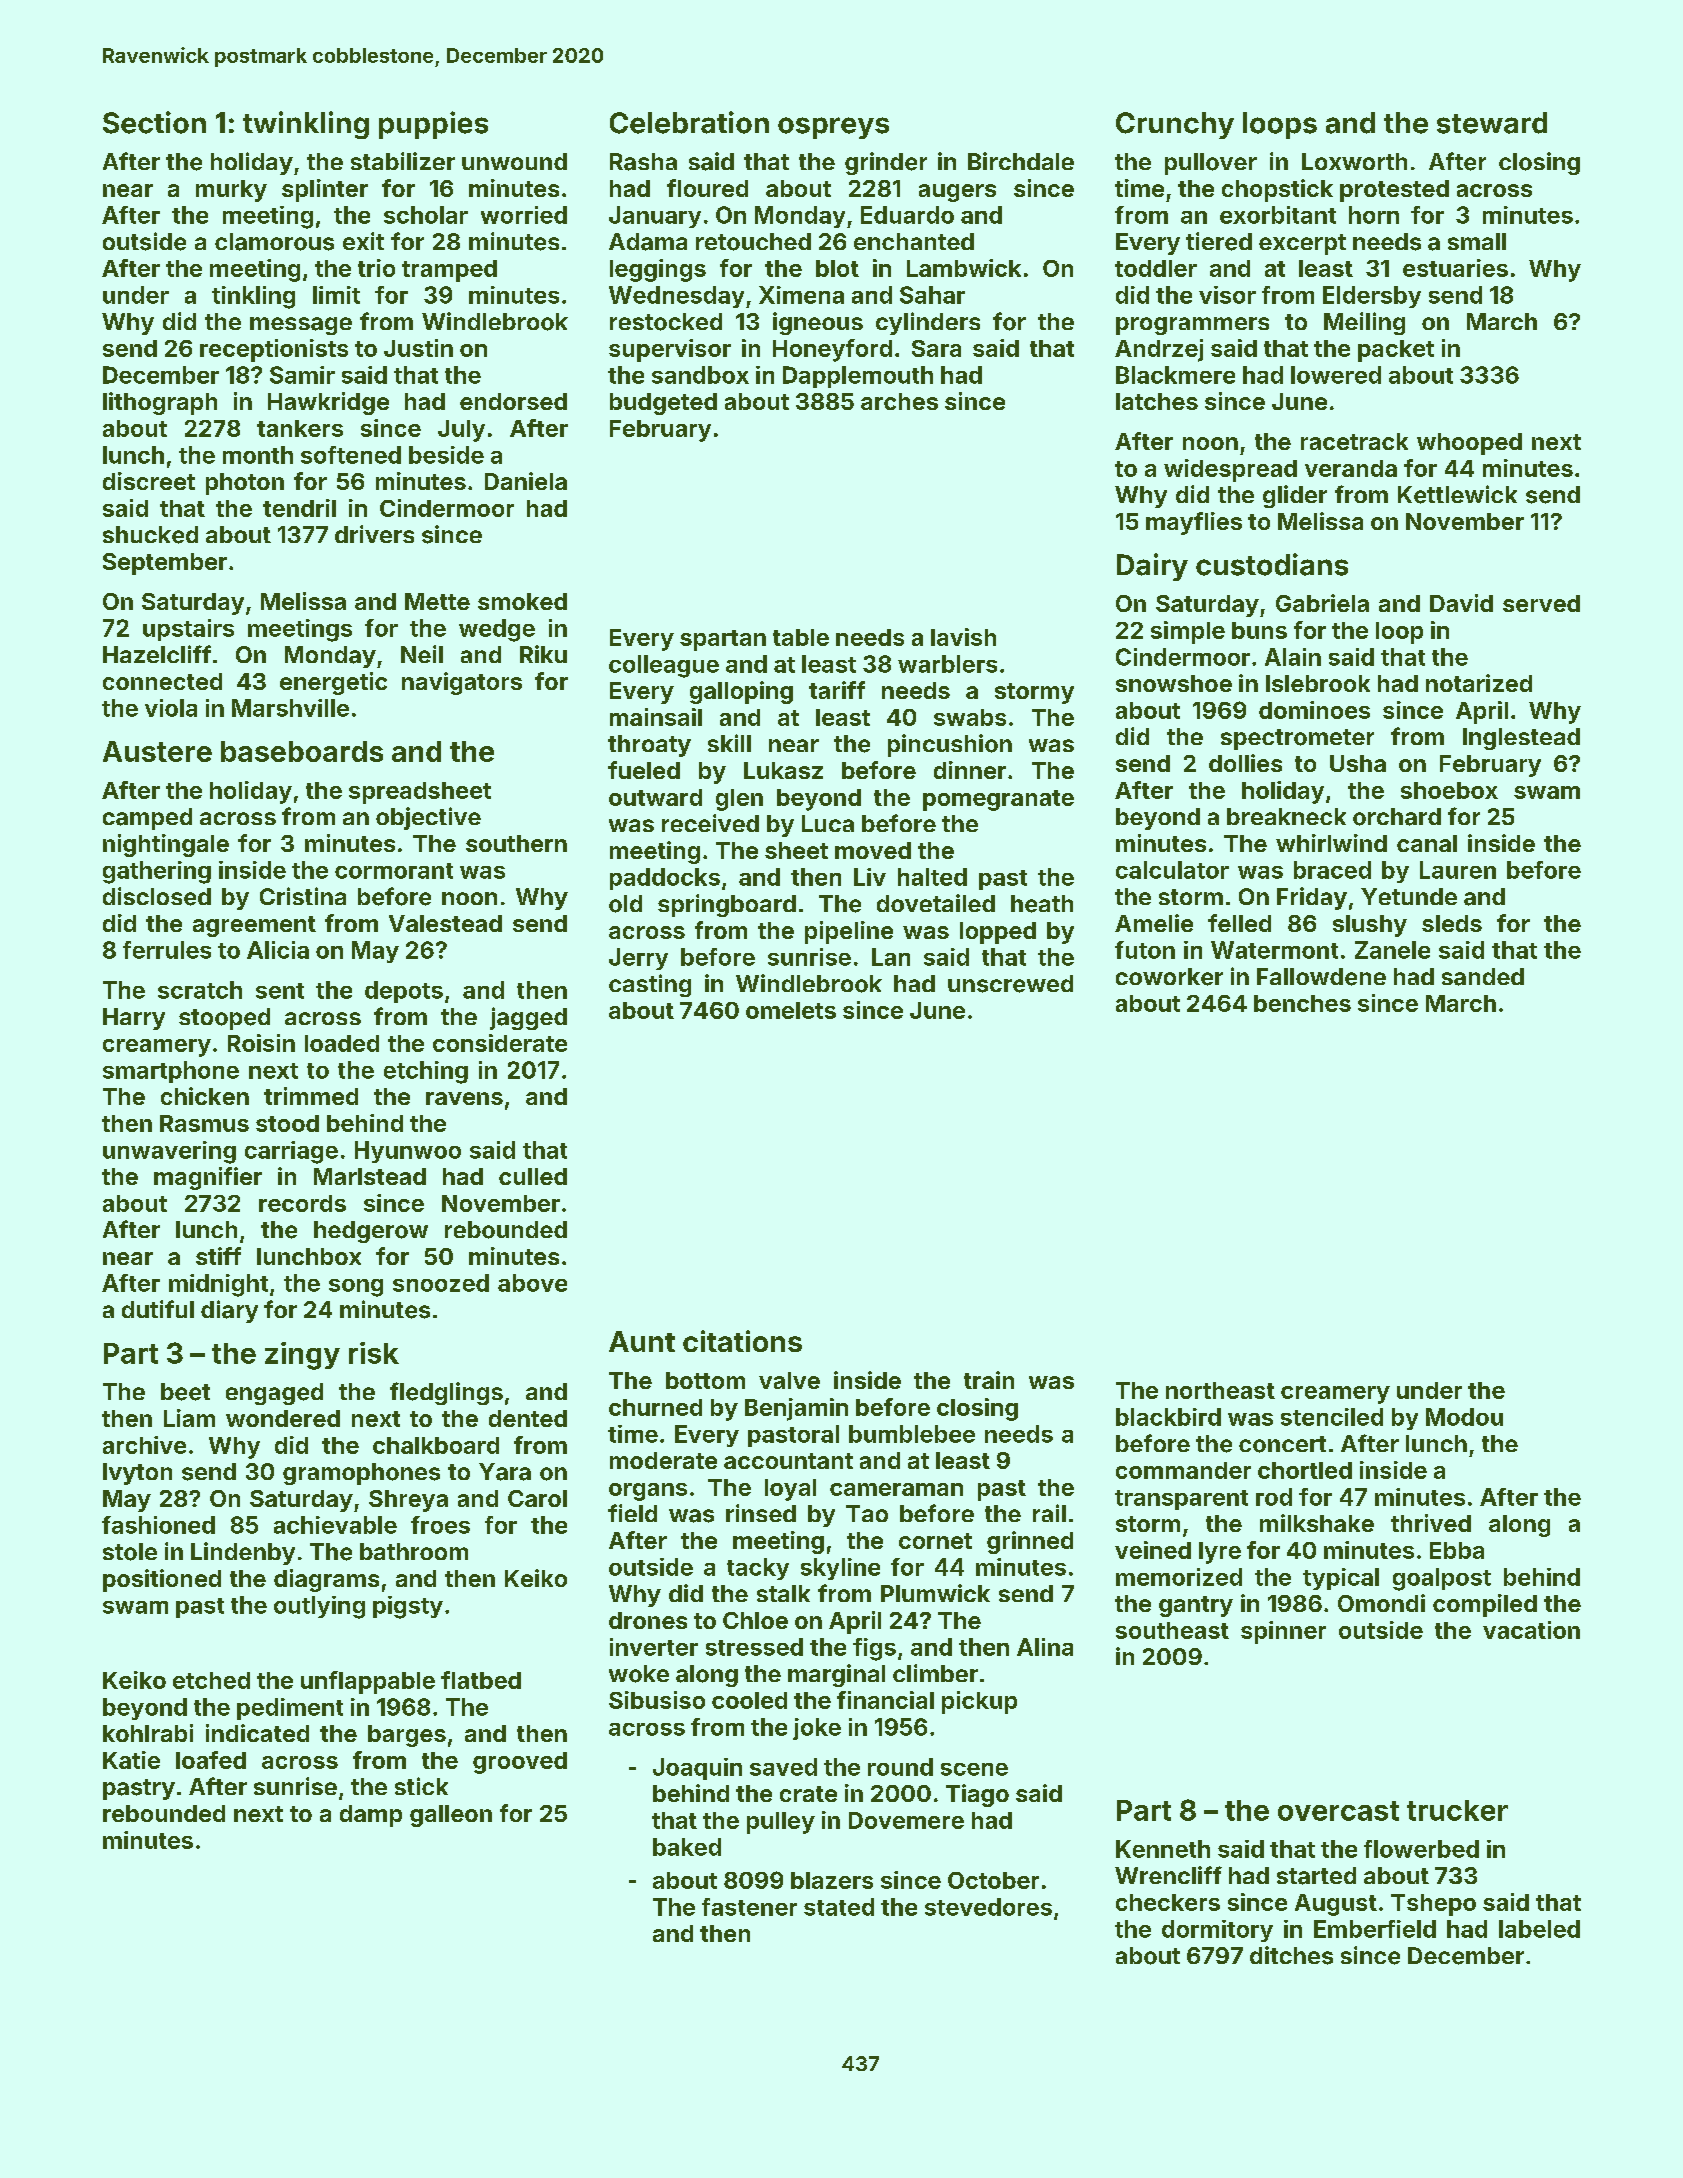  What do you see at coordinates (1464, 1417) in the document?
I see `Modou` at bounding box center [1464, 1417].
